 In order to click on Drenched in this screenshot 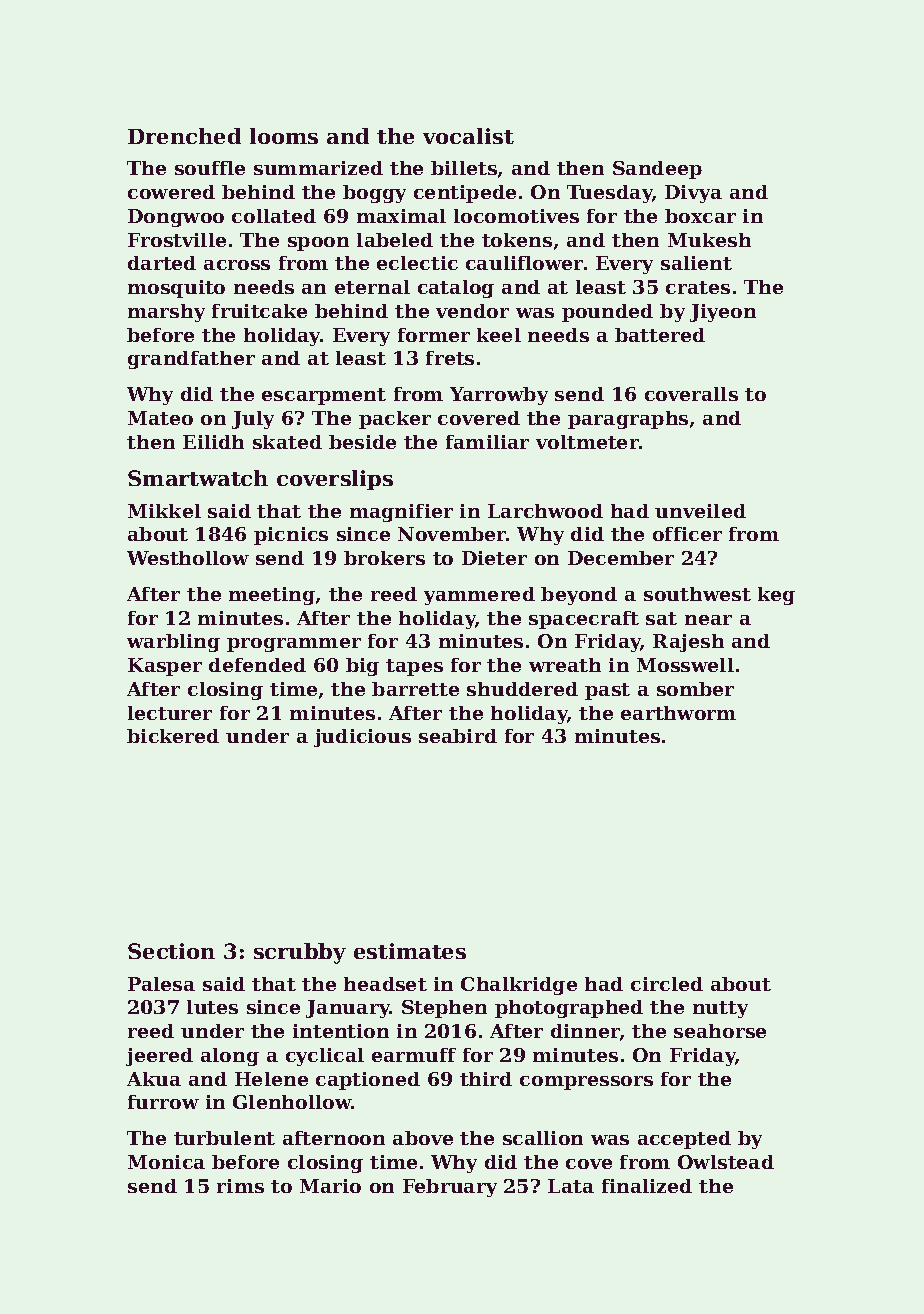, I will do `click(184, 136)`.
